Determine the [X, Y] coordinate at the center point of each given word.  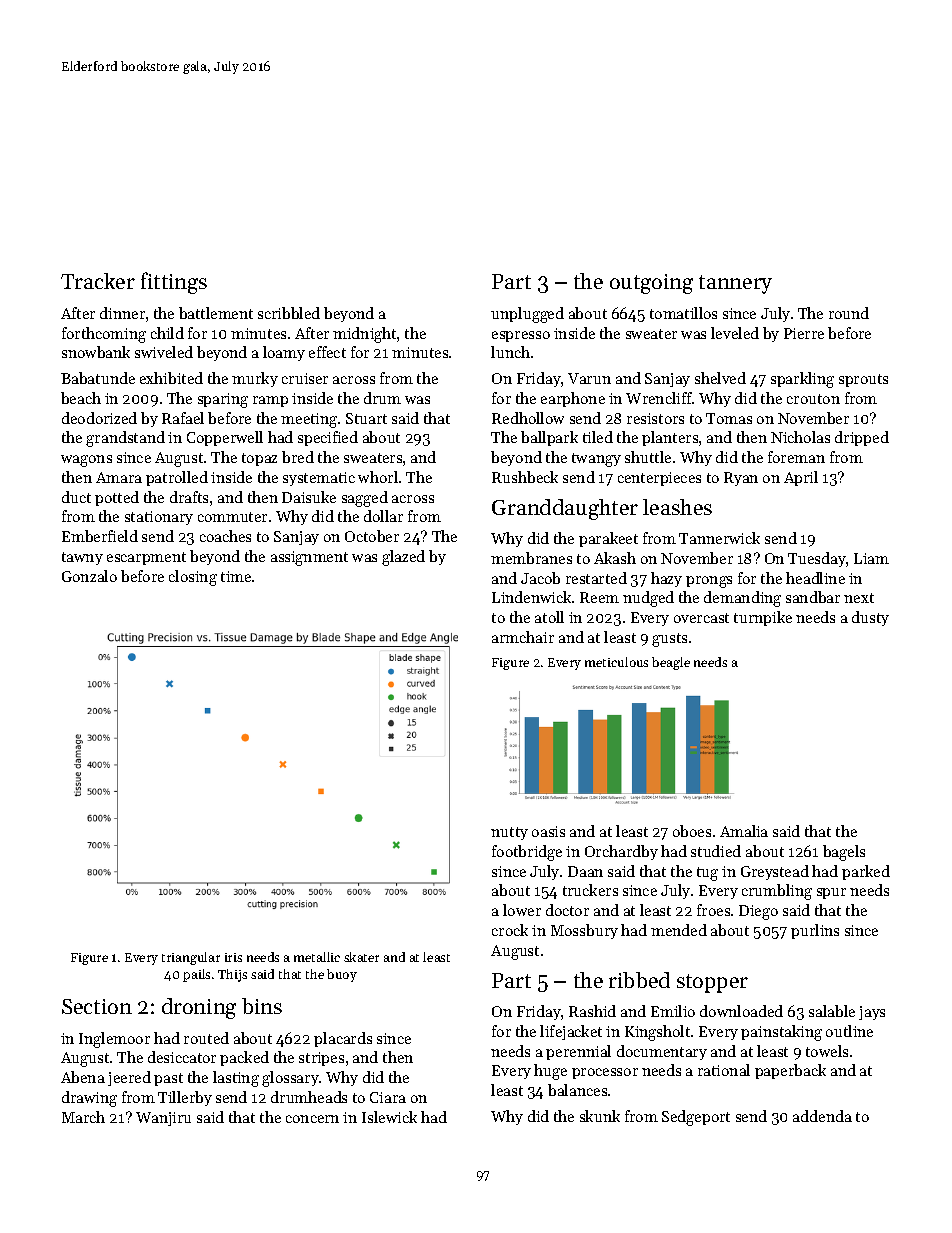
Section [97, 1006]
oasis [548, 831]
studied [716, 851]
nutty [509, 833]
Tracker [98, 281]
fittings [174, 283]
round [849, 313]
